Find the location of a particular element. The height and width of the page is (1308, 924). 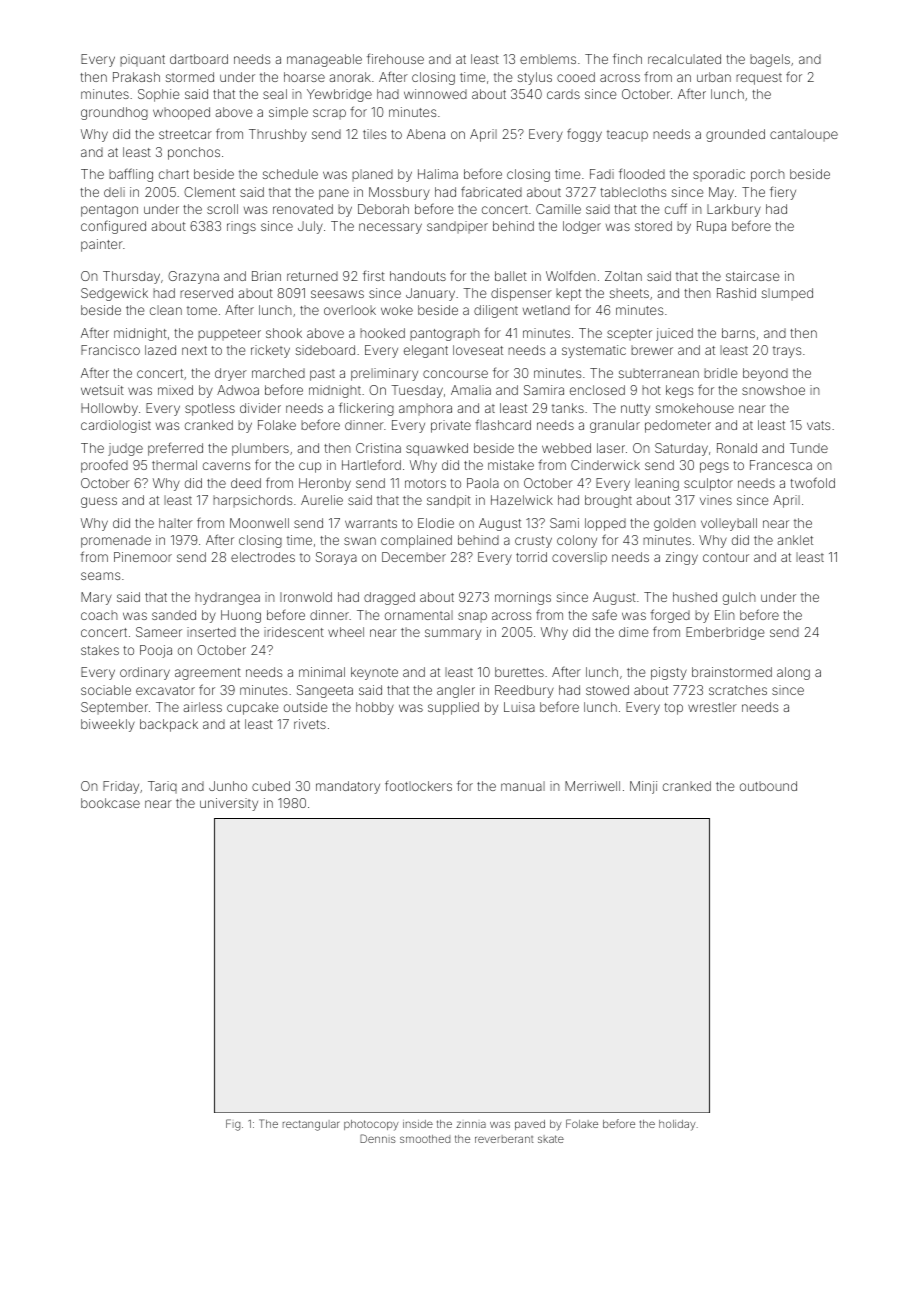

stylus is located at coordinates (535, 78).
